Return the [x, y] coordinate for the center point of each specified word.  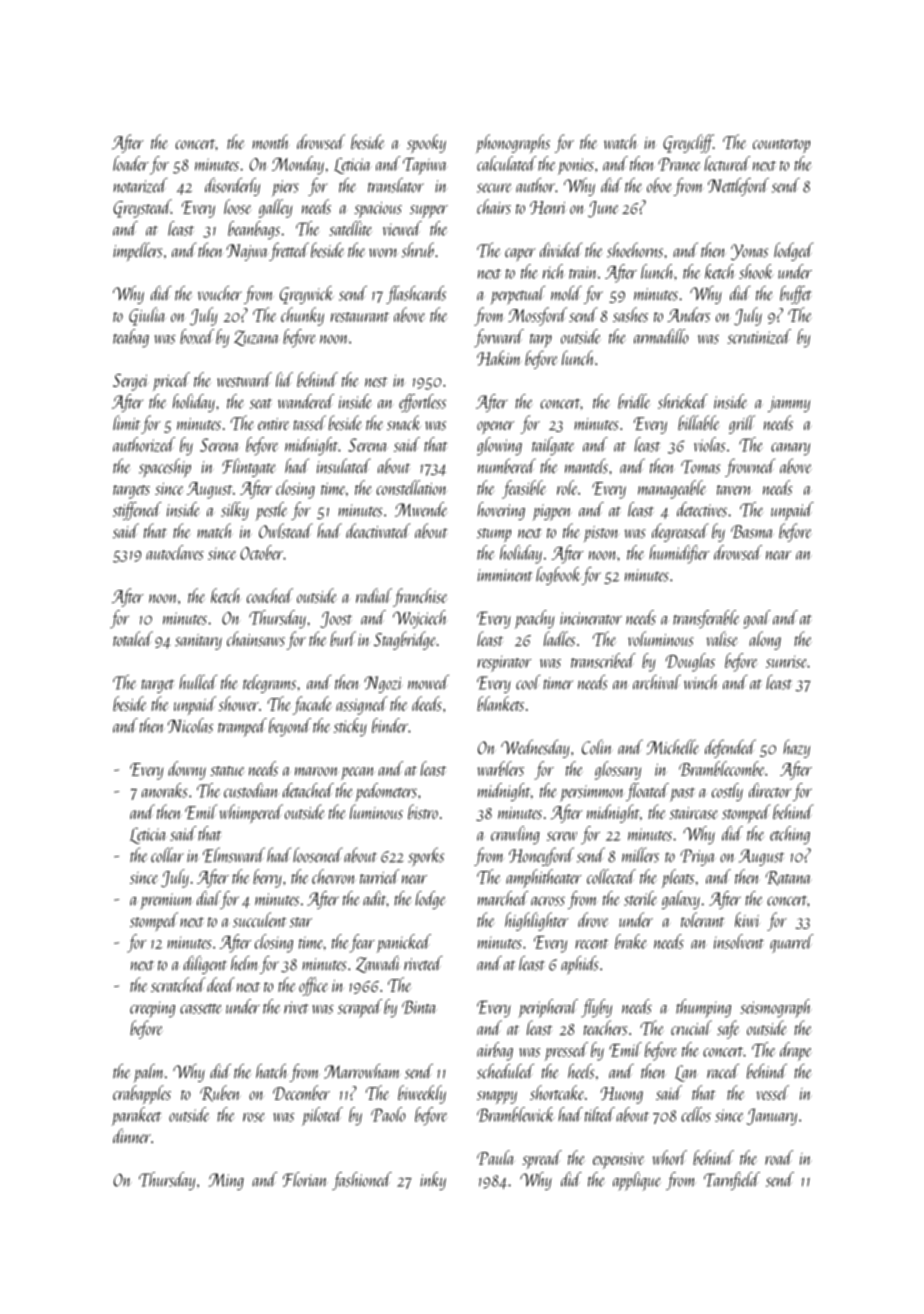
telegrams [269, 684]
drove [593, 919]
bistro [423, 811]
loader [131, 163]
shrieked [683, 401]
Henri [547, 207]
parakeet [136, 1116]
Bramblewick [516, 1114]
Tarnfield [732, 1181]
